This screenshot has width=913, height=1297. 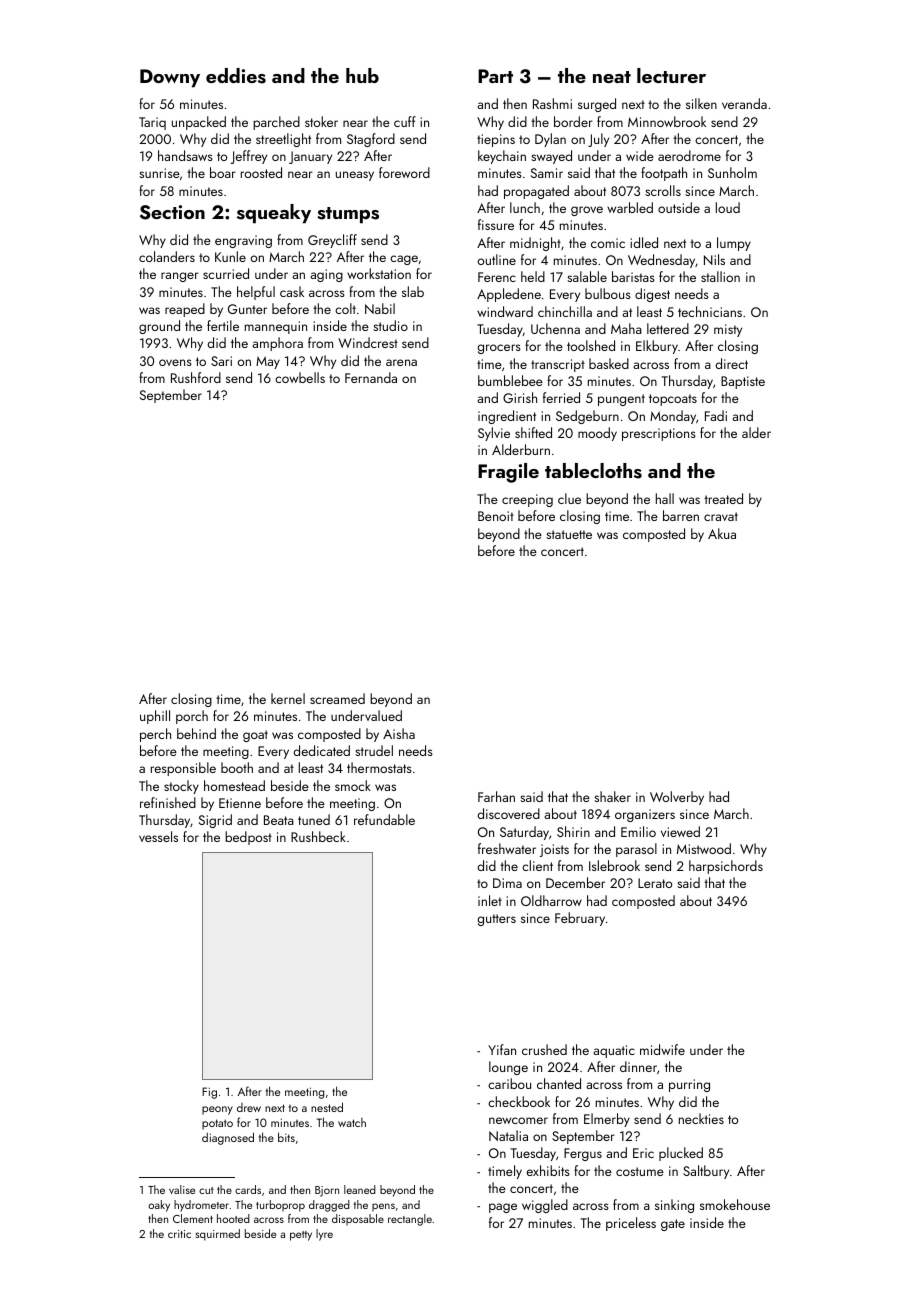 What do you see at coordinates (735, 1204) in the screenshot?
I see `smokehouse` at bounding box center [735, 1204].
